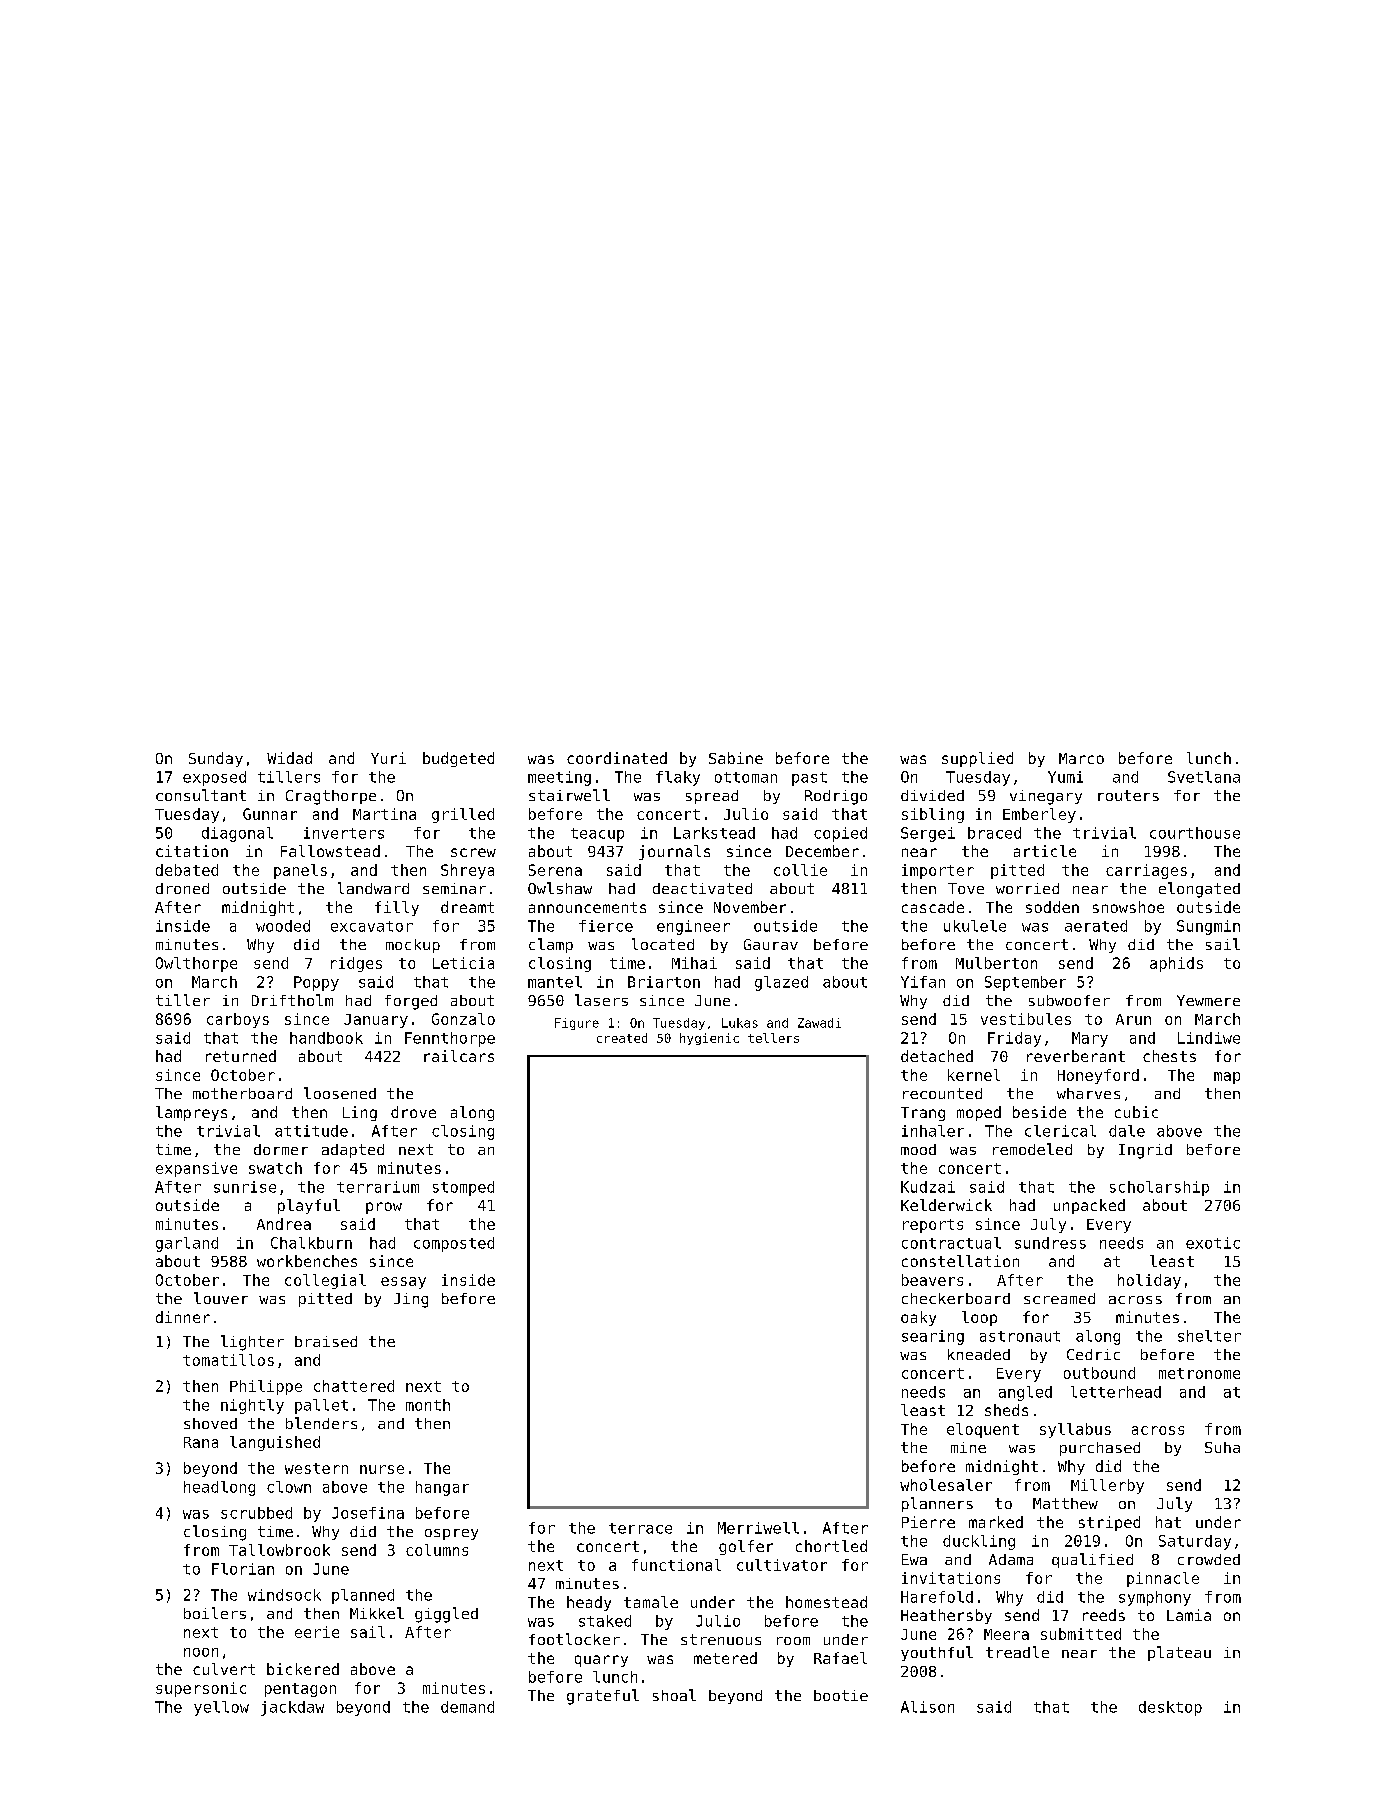  I want to click on yellow, so click(221, 1708).
